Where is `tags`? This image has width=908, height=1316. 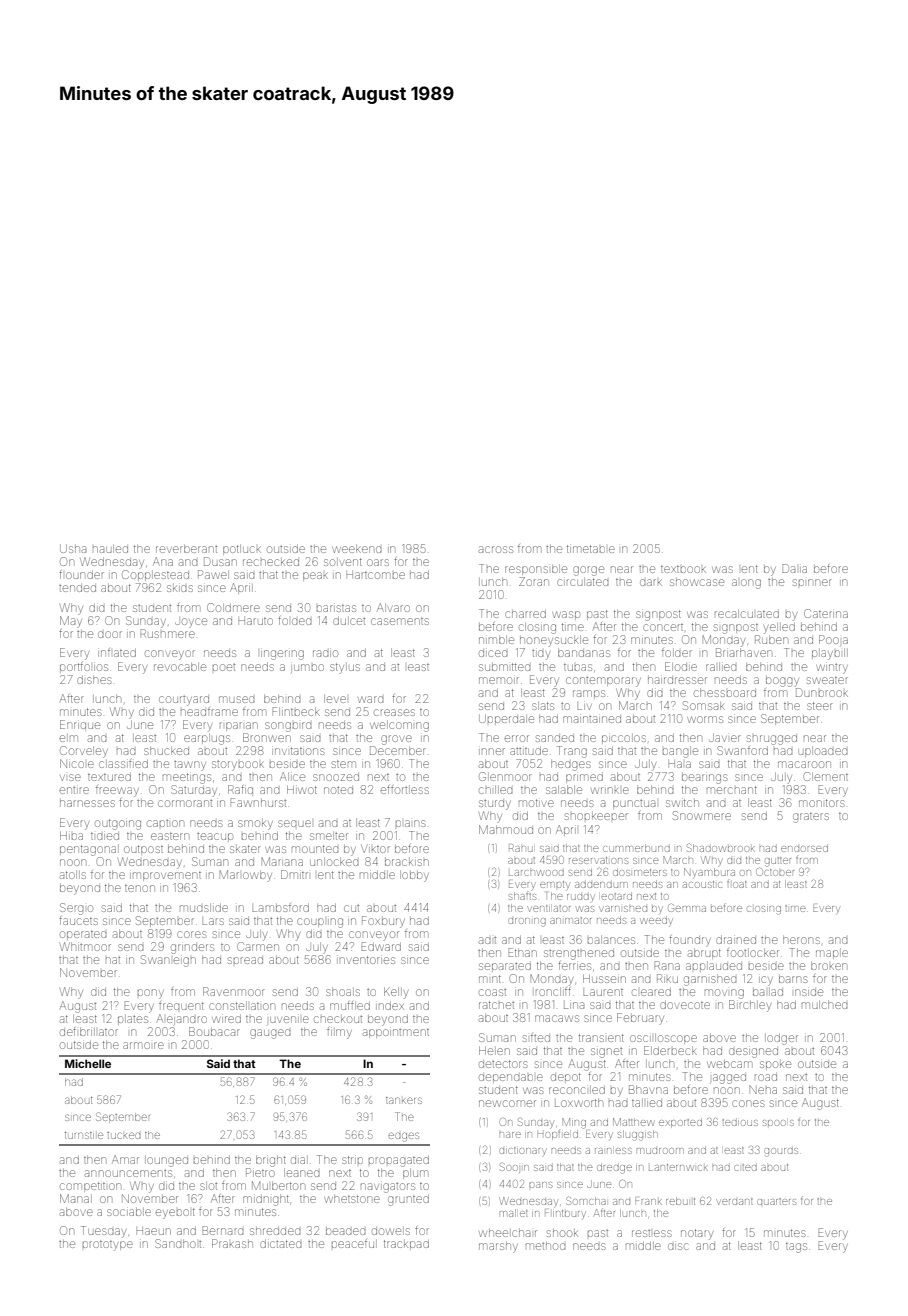 tags is located at coordinates (796, 1248).
